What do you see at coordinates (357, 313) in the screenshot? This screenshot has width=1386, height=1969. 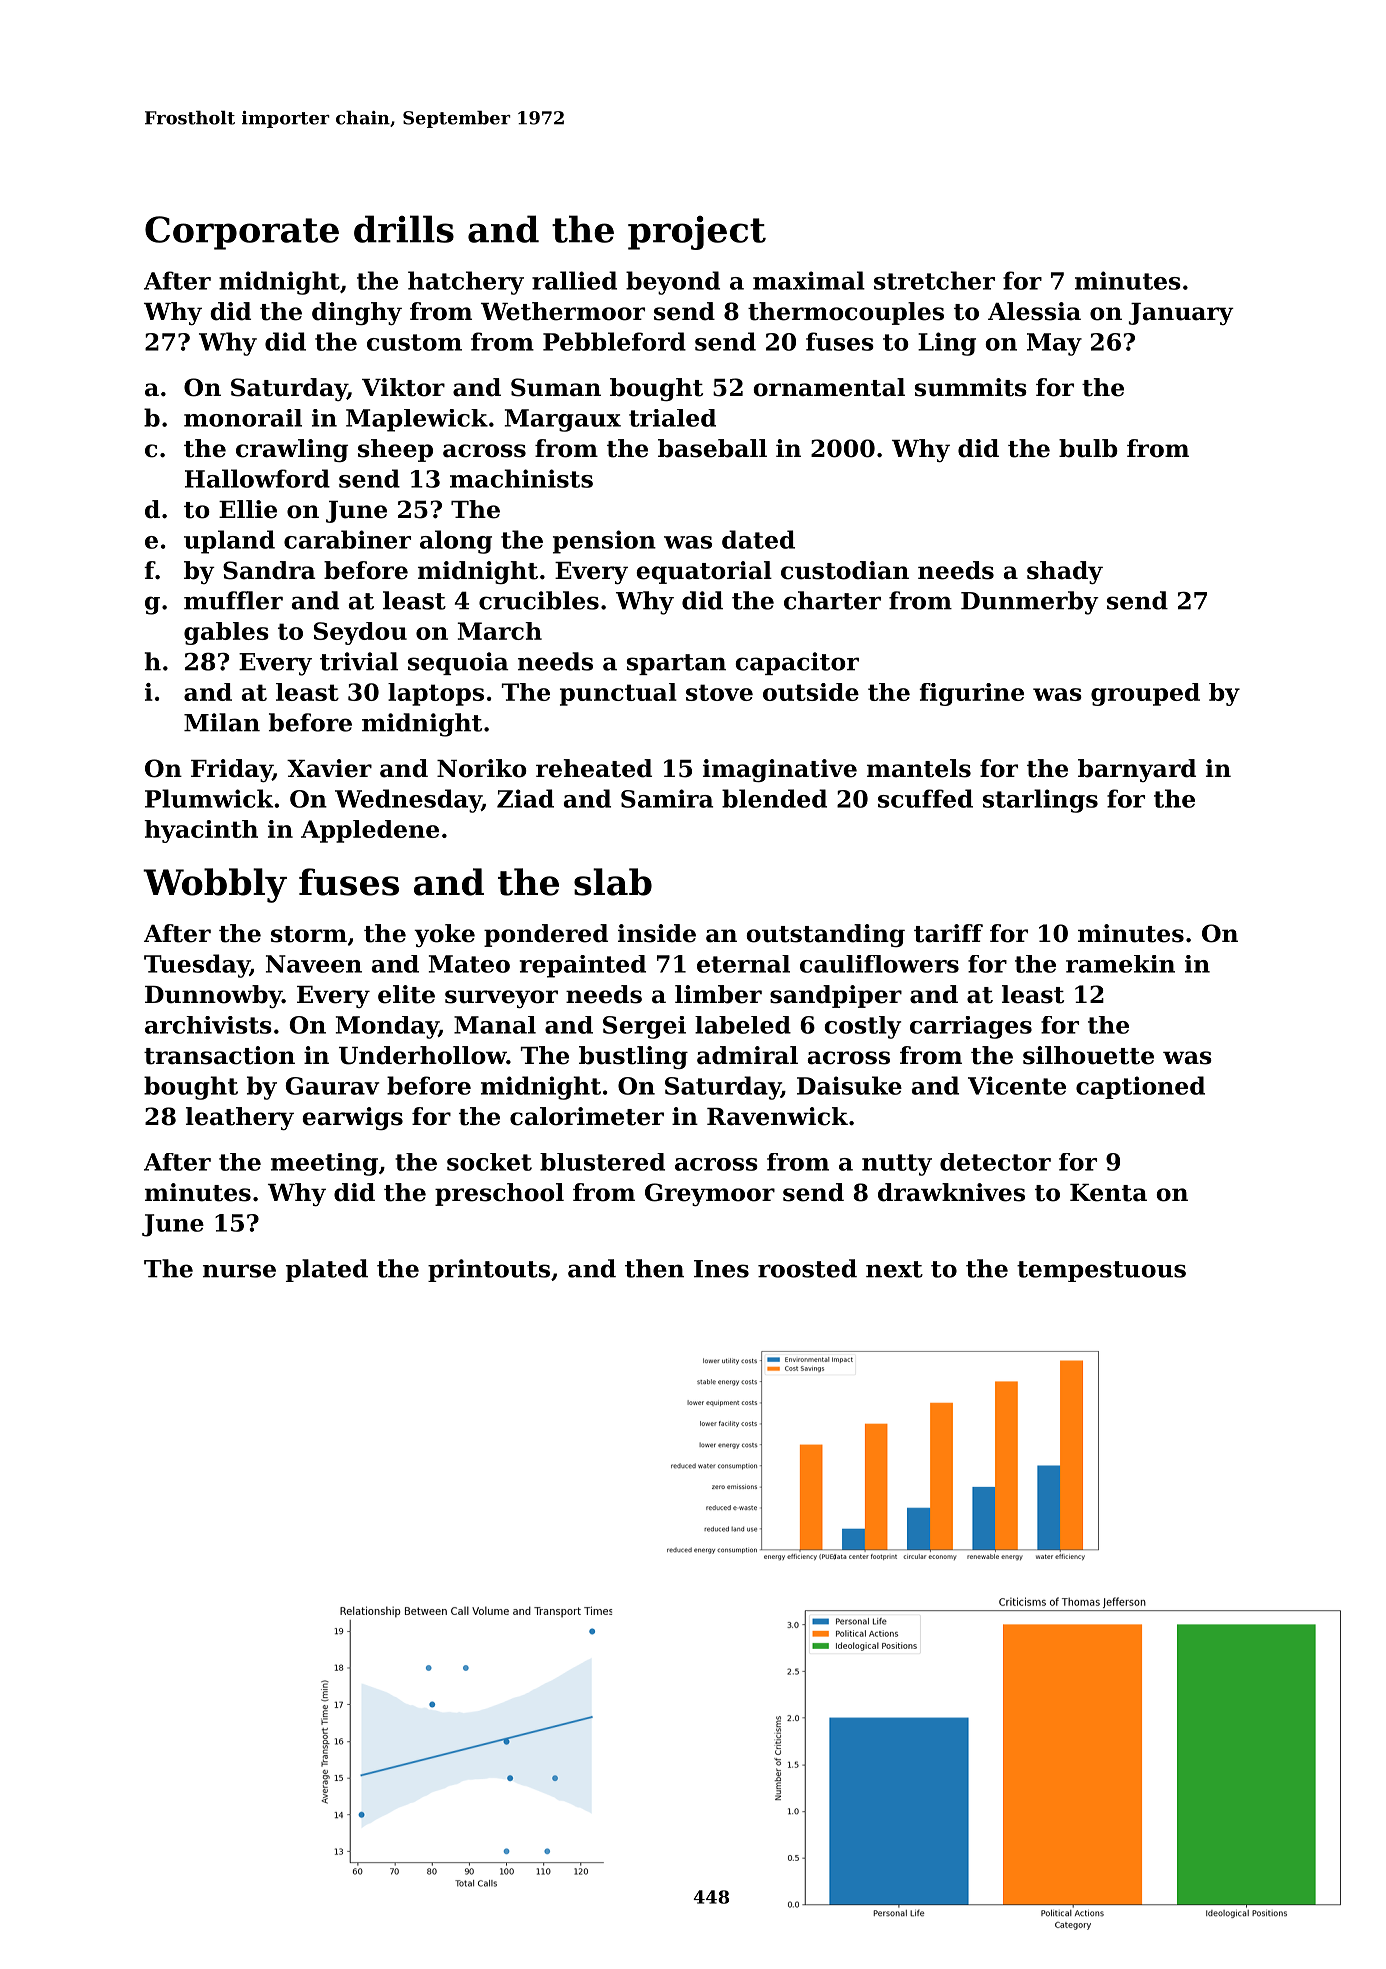 I see `dinghy` at bounding box center [357, 313].
